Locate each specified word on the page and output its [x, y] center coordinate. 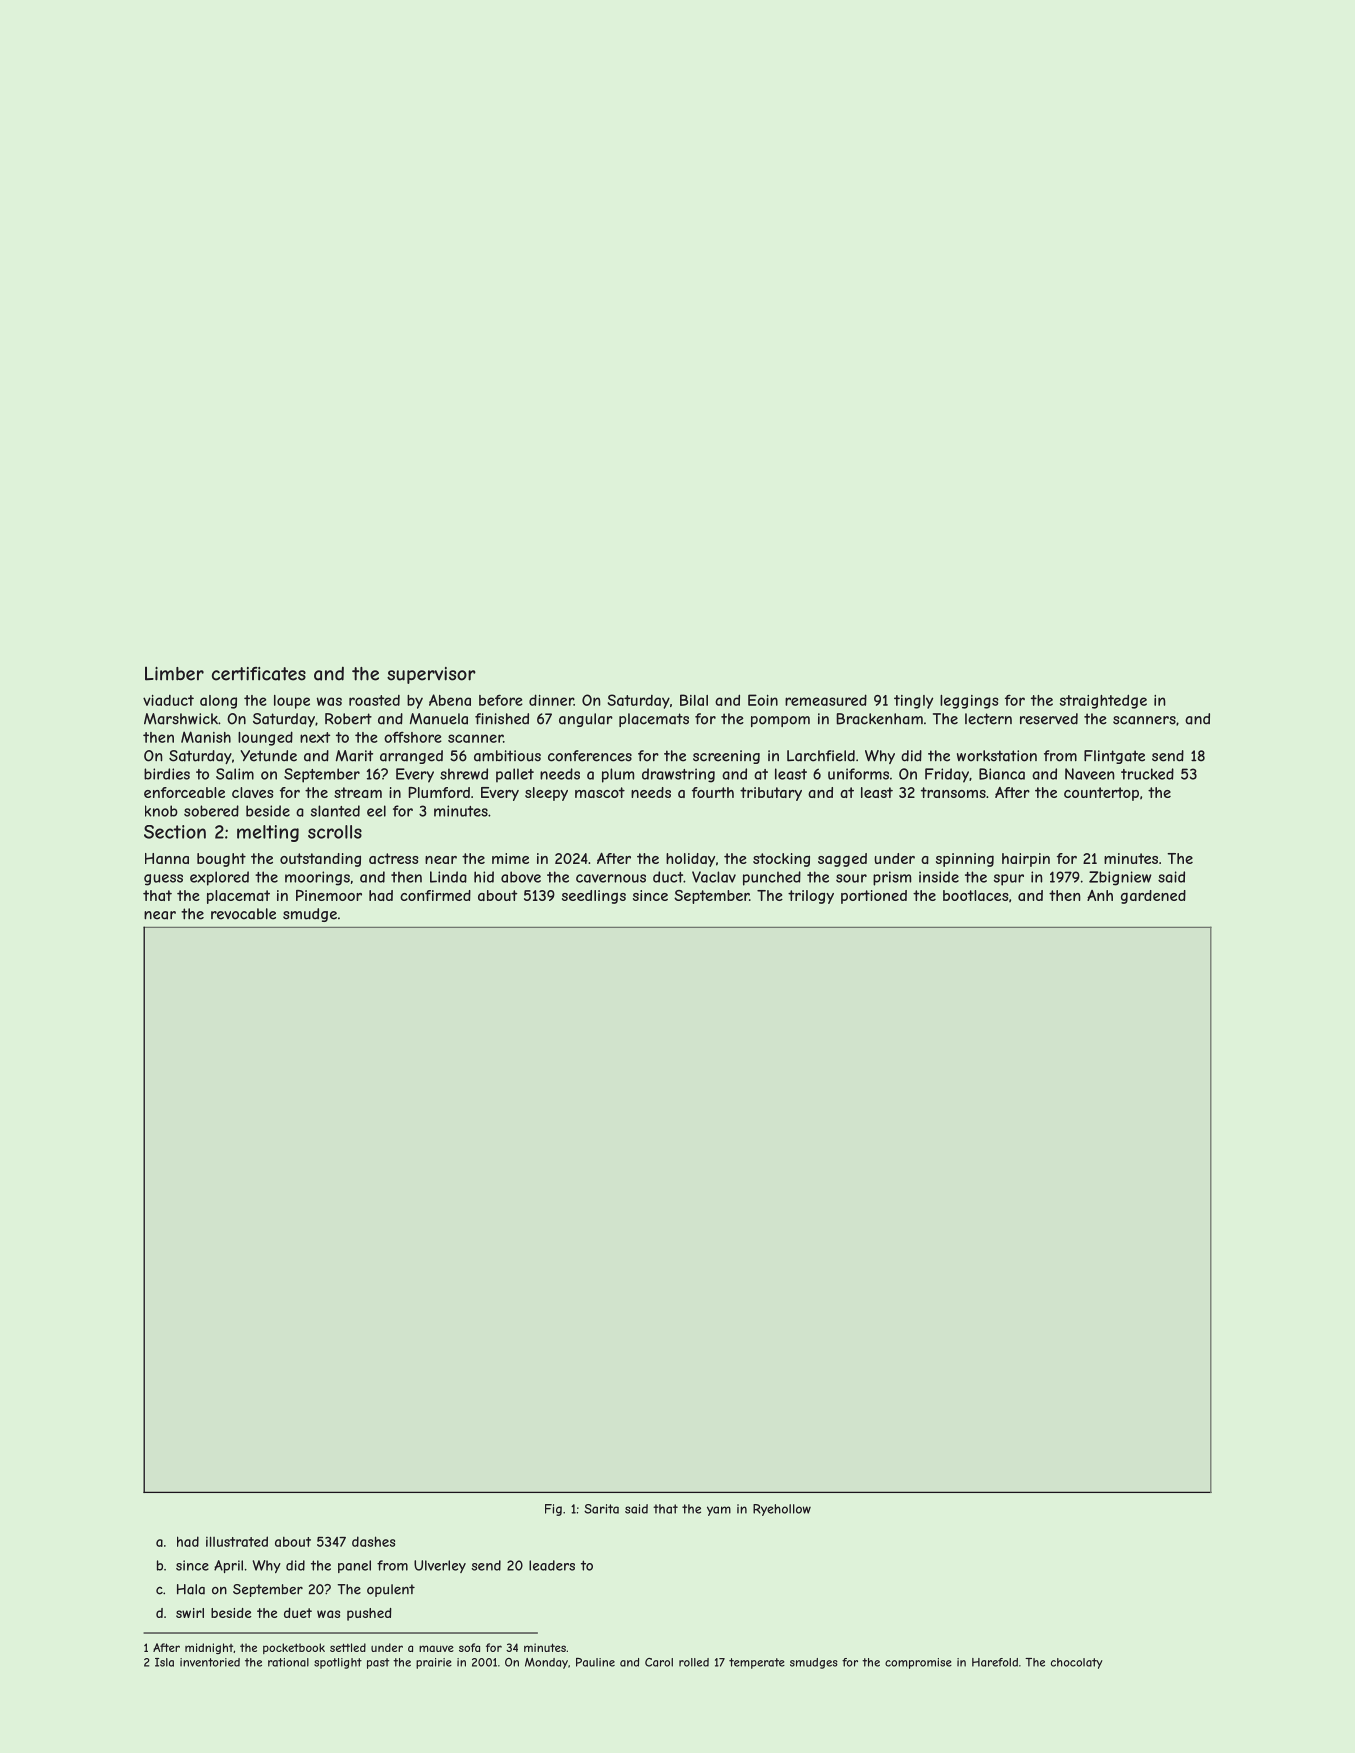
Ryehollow [782, 1510]
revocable [243, 914]
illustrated [237, 1541]
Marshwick [181, 719]
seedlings [594, 897]
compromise [918, 1663]
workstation [997, 756]
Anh [1100, 895]
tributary [771, 794]
